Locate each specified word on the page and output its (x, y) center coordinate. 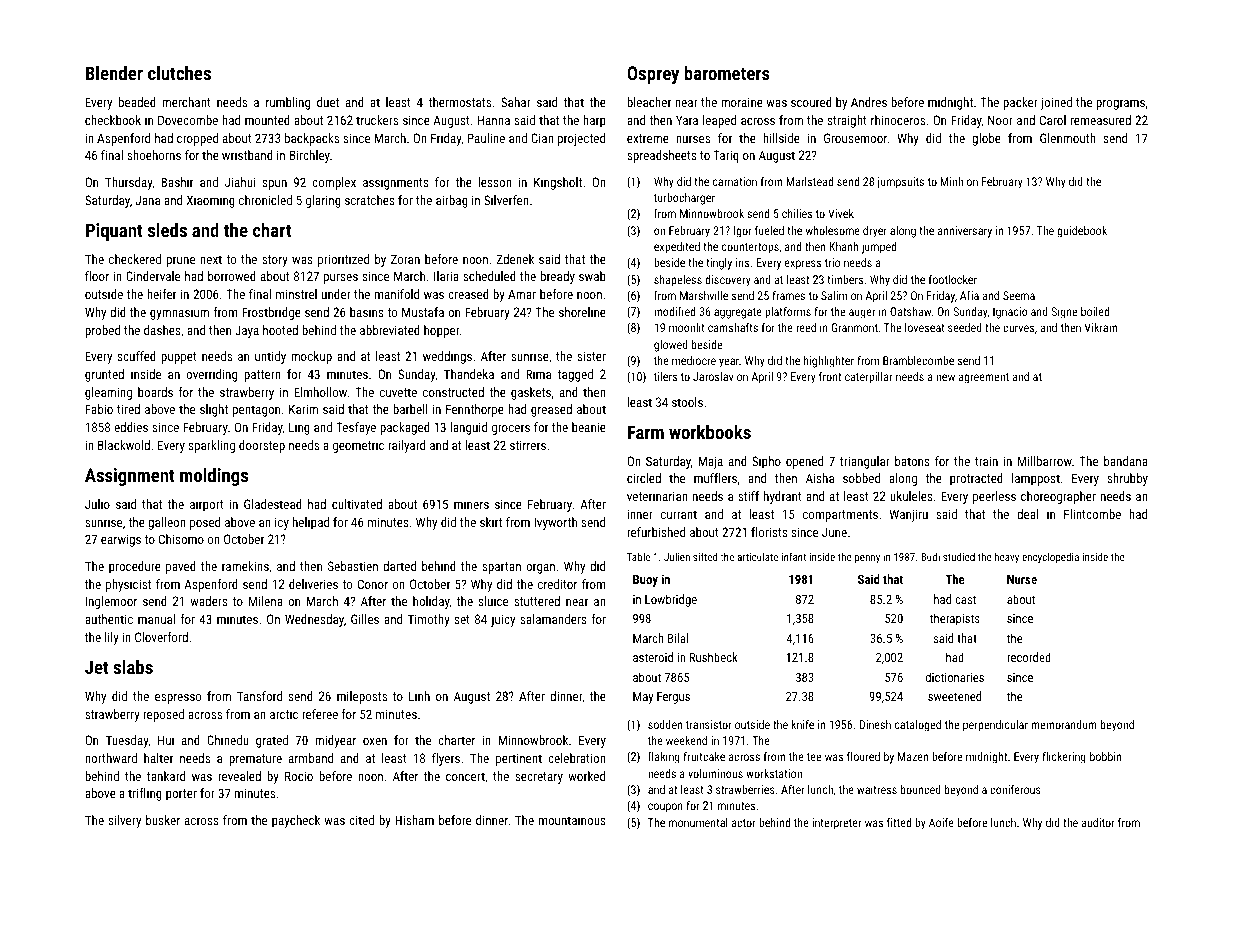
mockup (311, 357)
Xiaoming (211, 201)
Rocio (299, 776)
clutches (179, 73)
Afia (969, 295)
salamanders (553, 619)
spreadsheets (662, 156)
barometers (727, 73)
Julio (97, 504)
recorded (1029, 657)
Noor (1000, 120)
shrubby (1127, 479)
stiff (748, 496)
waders (209, 601)
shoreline (582, 312)
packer (1020, 103)
